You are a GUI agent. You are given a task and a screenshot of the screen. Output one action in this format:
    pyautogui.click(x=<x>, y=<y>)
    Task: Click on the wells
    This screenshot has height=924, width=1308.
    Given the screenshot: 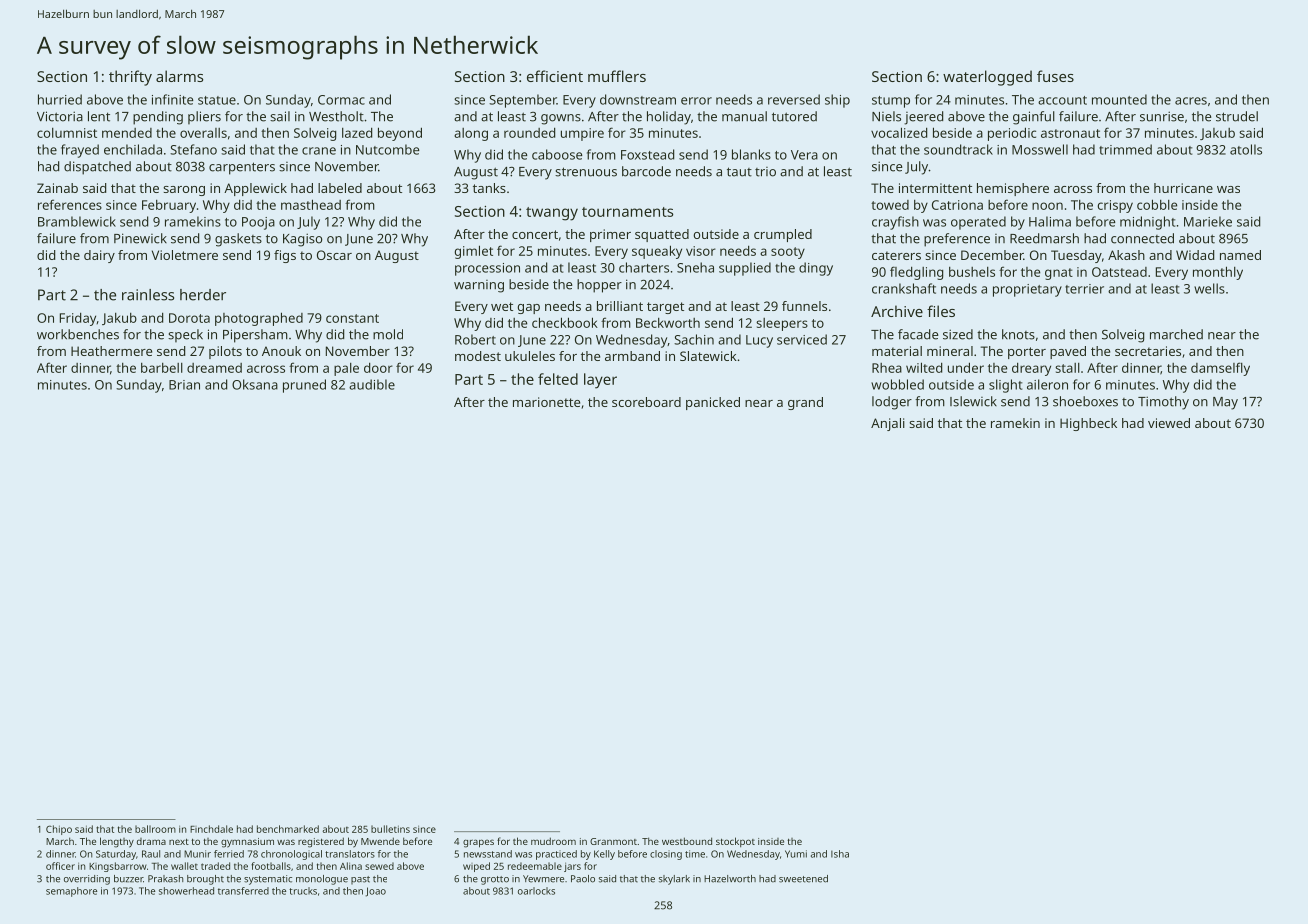 What is the action you would take?
    pyautogui.click(x=1209, y=288)
